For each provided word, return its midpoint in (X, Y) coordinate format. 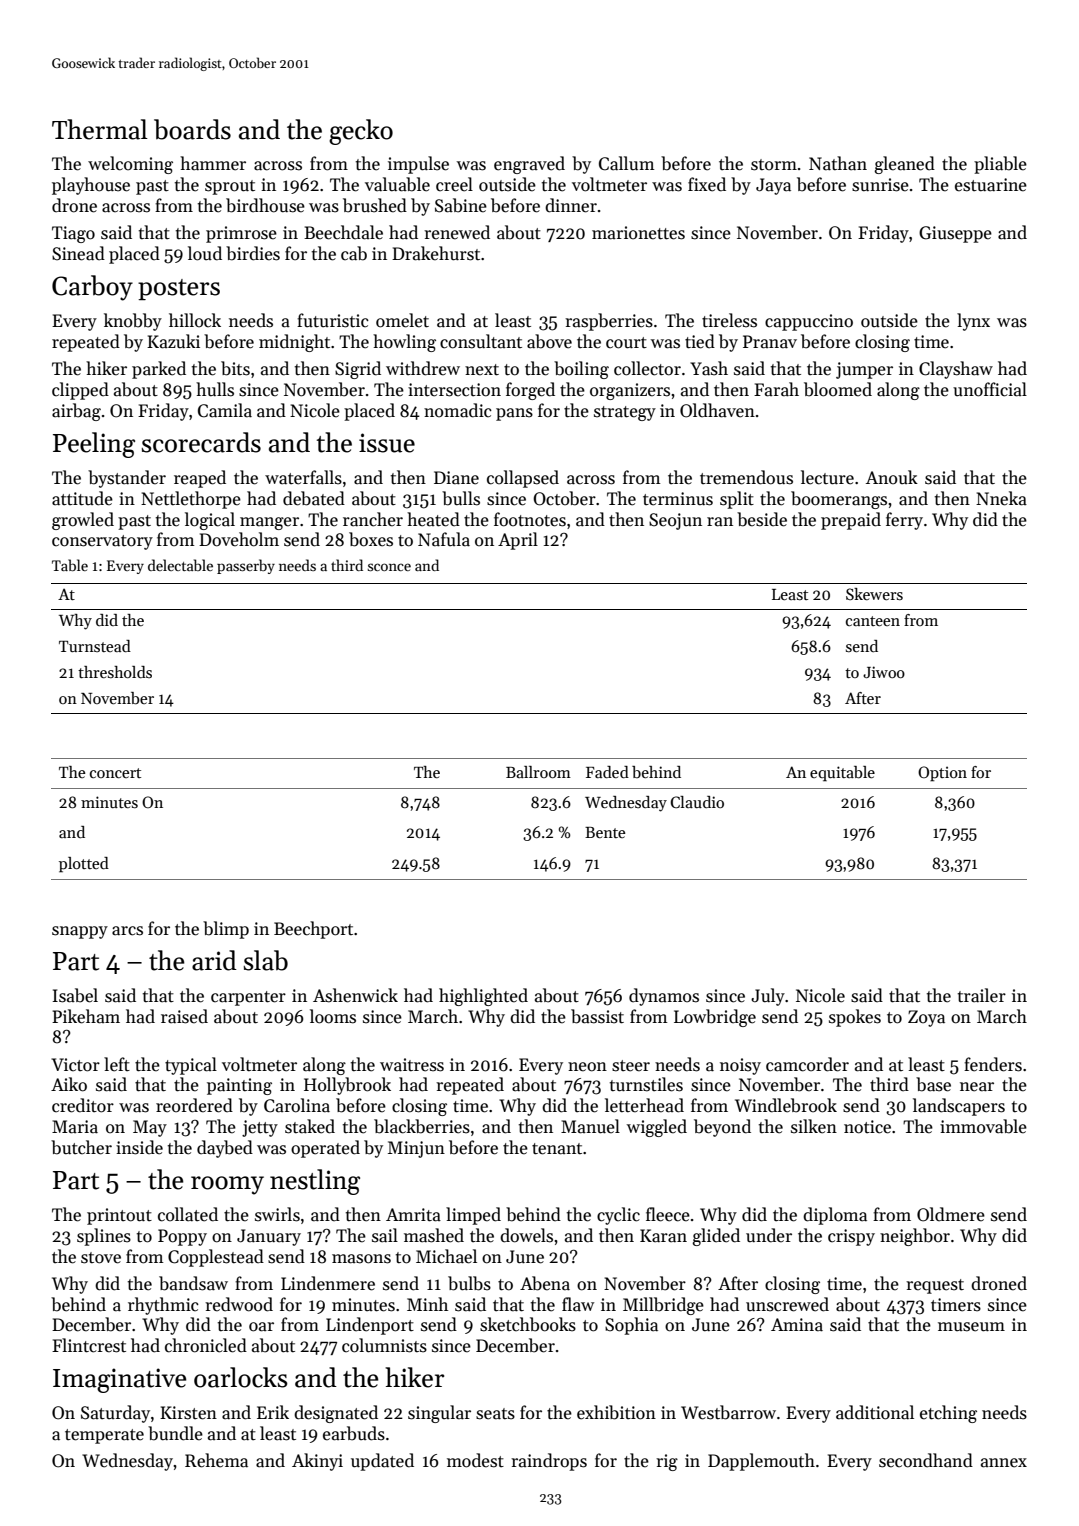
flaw (578, 1304)
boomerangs (839, 500)
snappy (80, 932)
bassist (597, 1016)
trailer (982, 995)
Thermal (100, 129)
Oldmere (951, 1214)
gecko (361, 132)
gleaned (904, 165)
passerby (246, 566)
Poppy (182, 1237)
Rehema (216, 1460)
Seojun (675, 521)
